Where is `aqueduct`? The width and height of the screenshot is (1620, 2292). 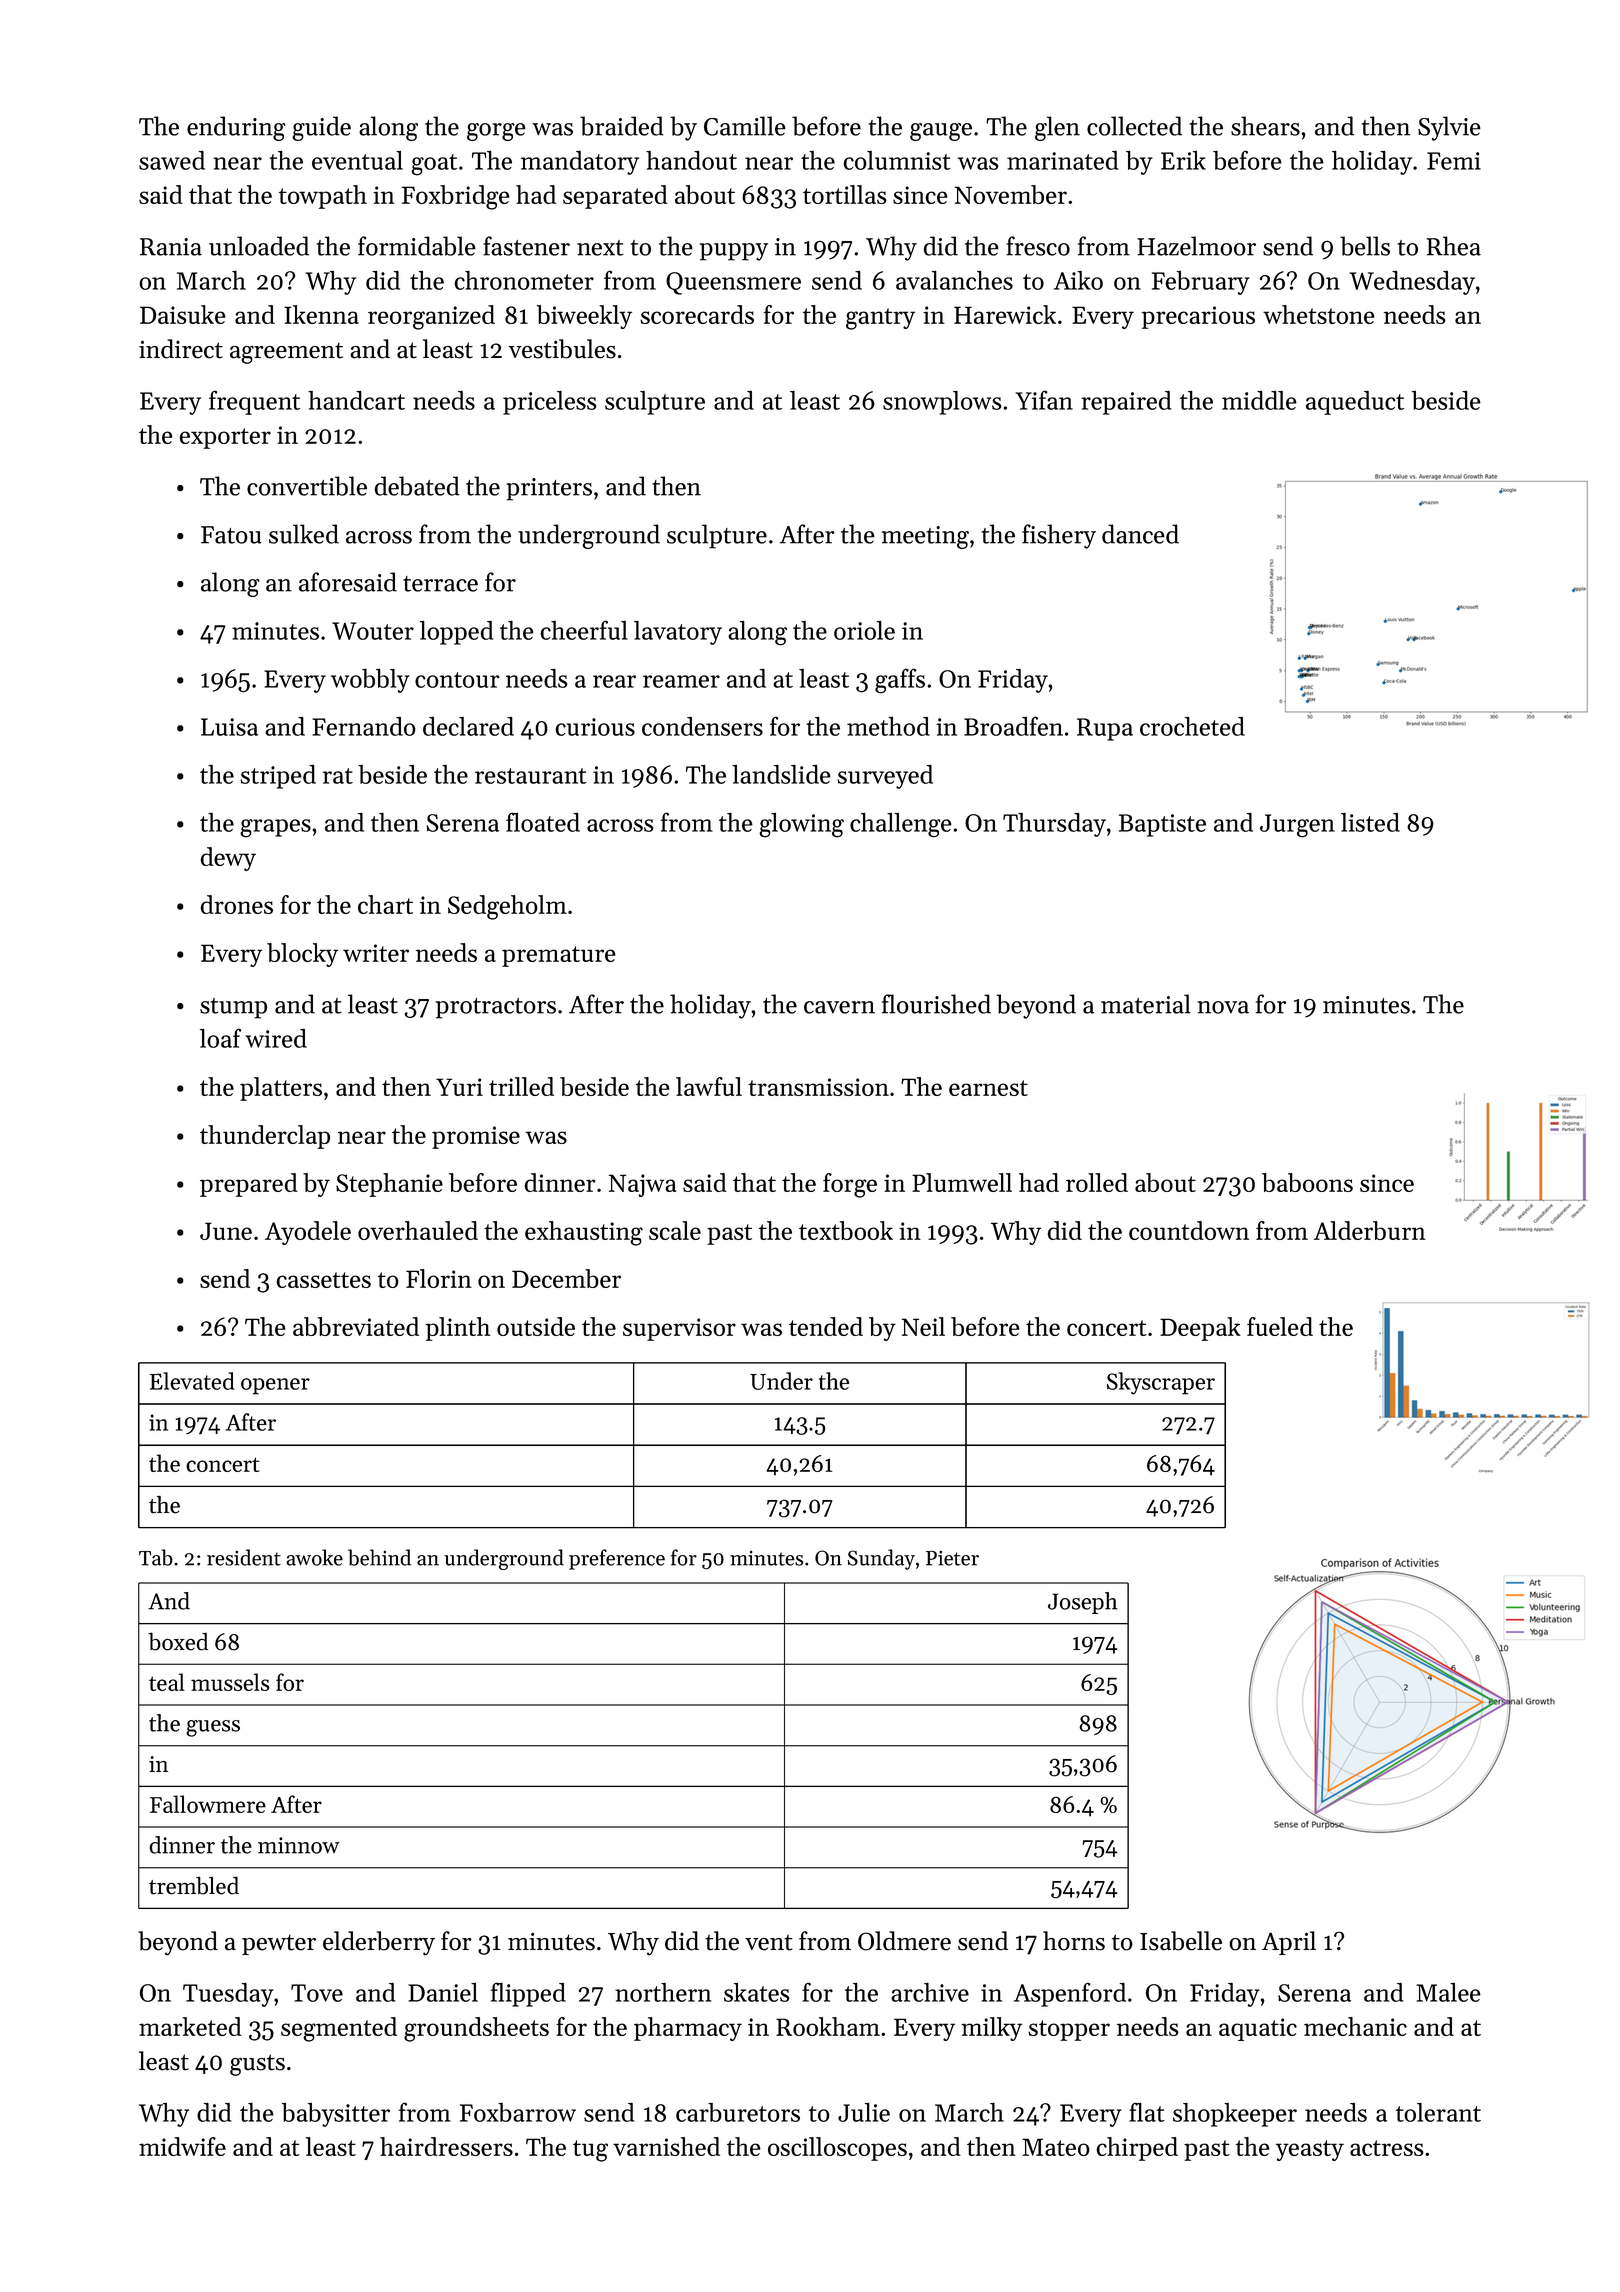
aqueduct is located at coordinates (1355, 402).
